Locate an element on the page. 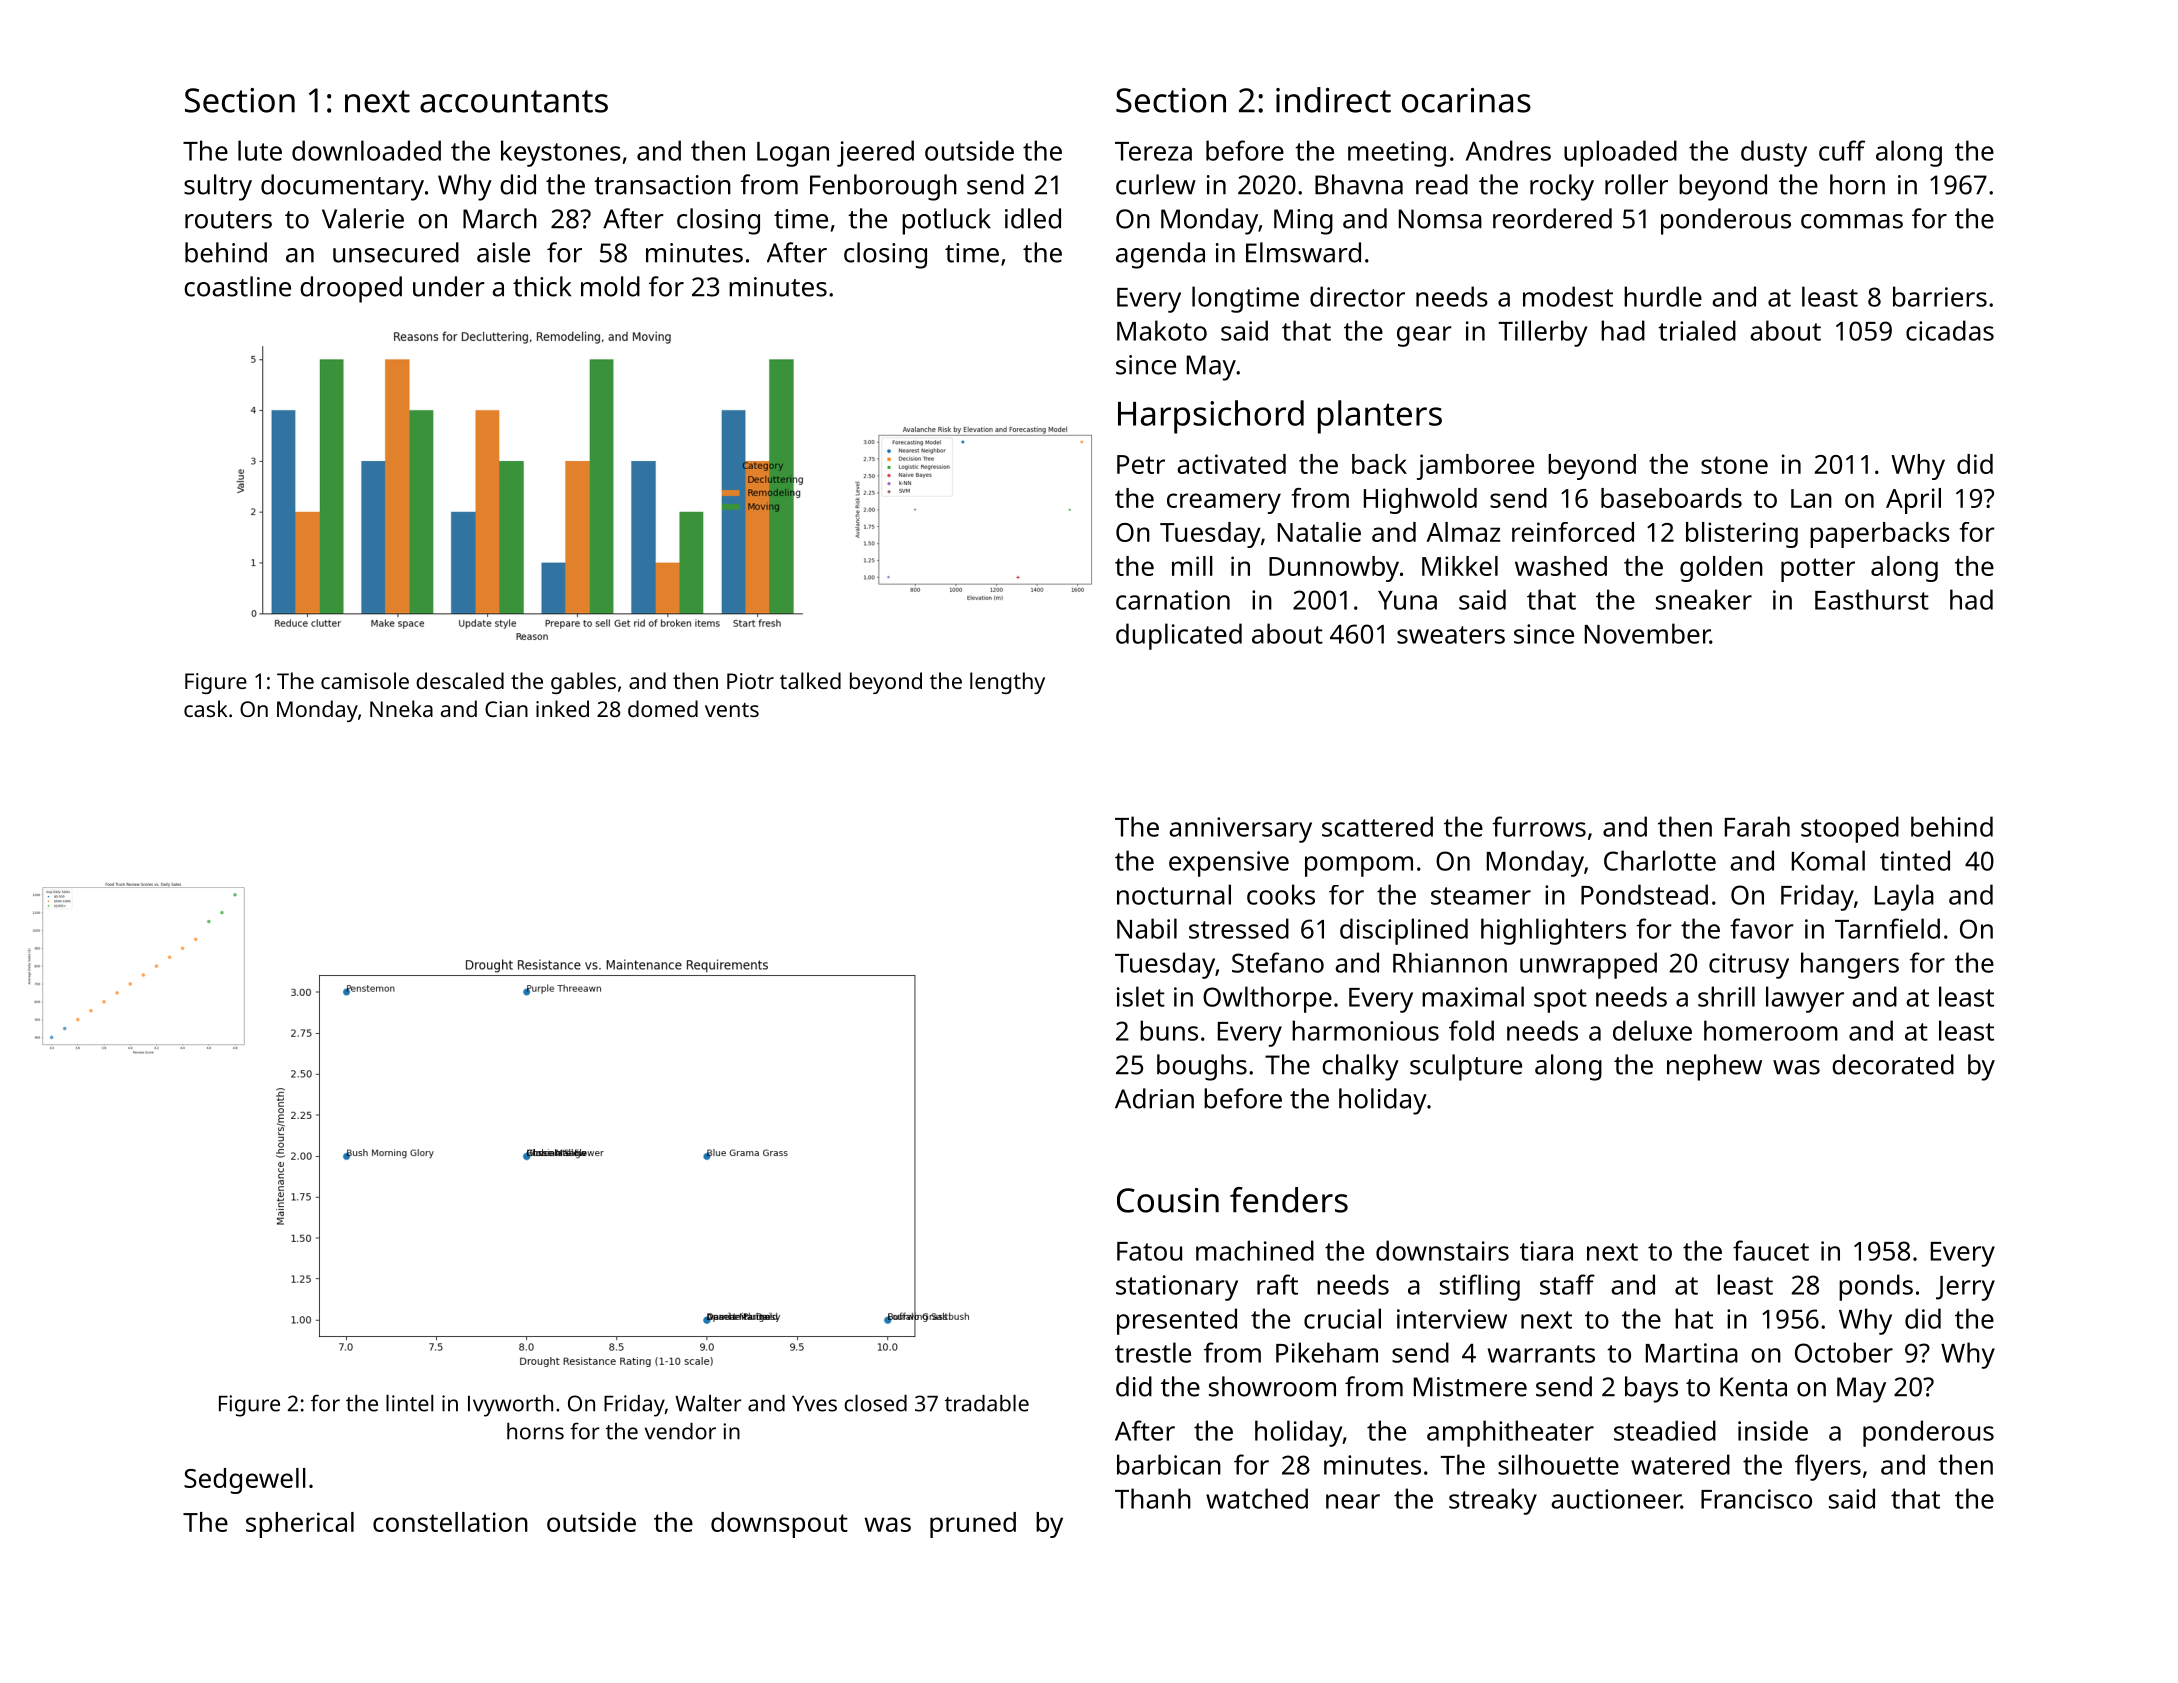  baseboards is located at coordinates (1671, 498).
